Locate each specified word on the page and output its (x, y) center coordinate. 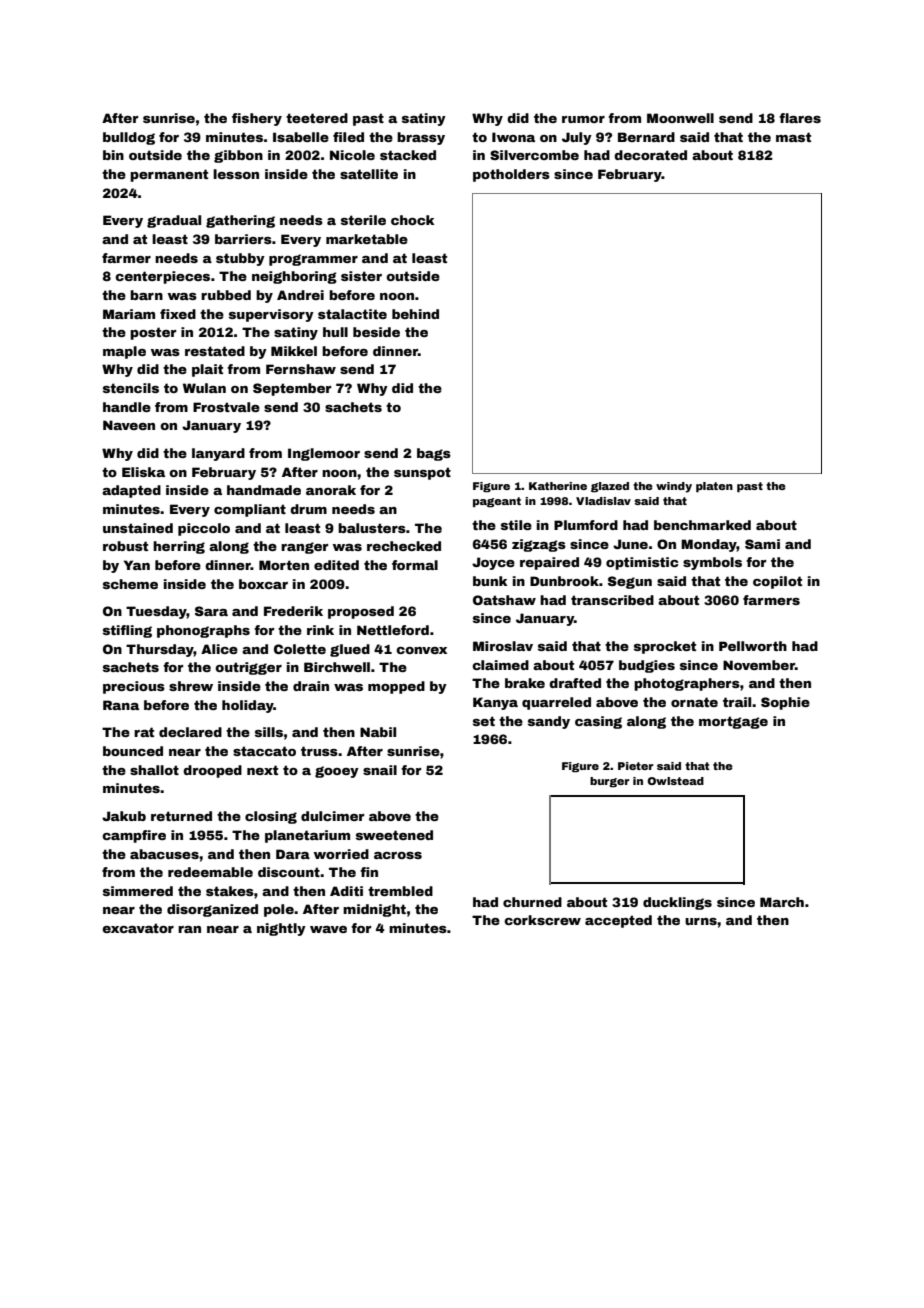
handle (127, 407)
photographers (687, 684)
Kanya (495, 703)
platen (714, 487)
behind (415, 314)
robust (125, 546)
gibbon (238, 156)
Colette (300, 649)
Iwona (513, 137)
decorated (650, 155)
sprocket (665, 647)
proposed (361, 612)
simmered (138, 891)
